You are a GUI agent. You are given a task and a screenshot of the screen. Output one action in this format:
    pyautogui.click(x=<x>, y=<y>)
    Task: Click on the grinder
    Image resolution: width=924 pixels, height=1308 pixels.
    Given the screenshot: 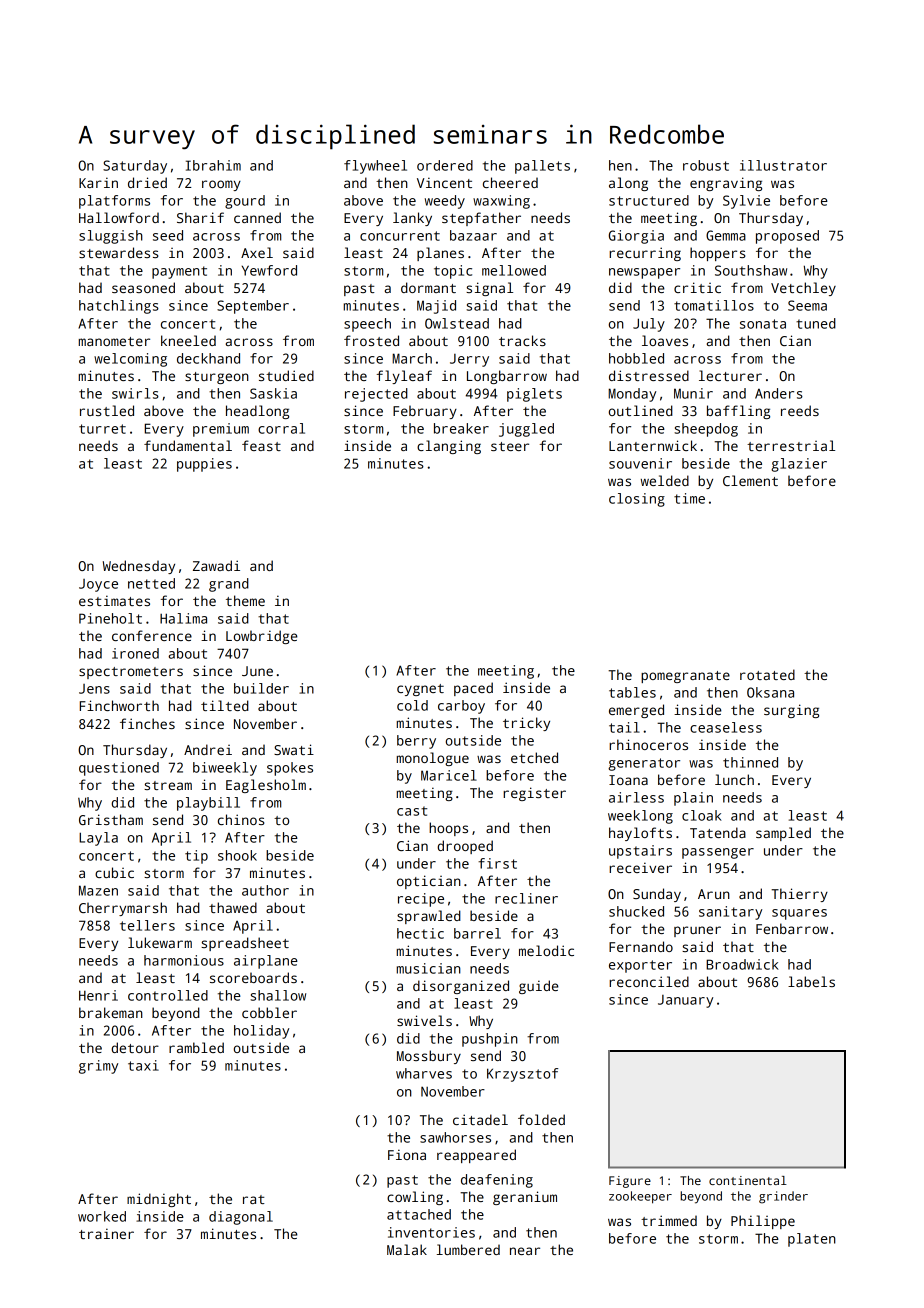 What is the action you would take?
    pyautogui.click(x=783, y=1197)
